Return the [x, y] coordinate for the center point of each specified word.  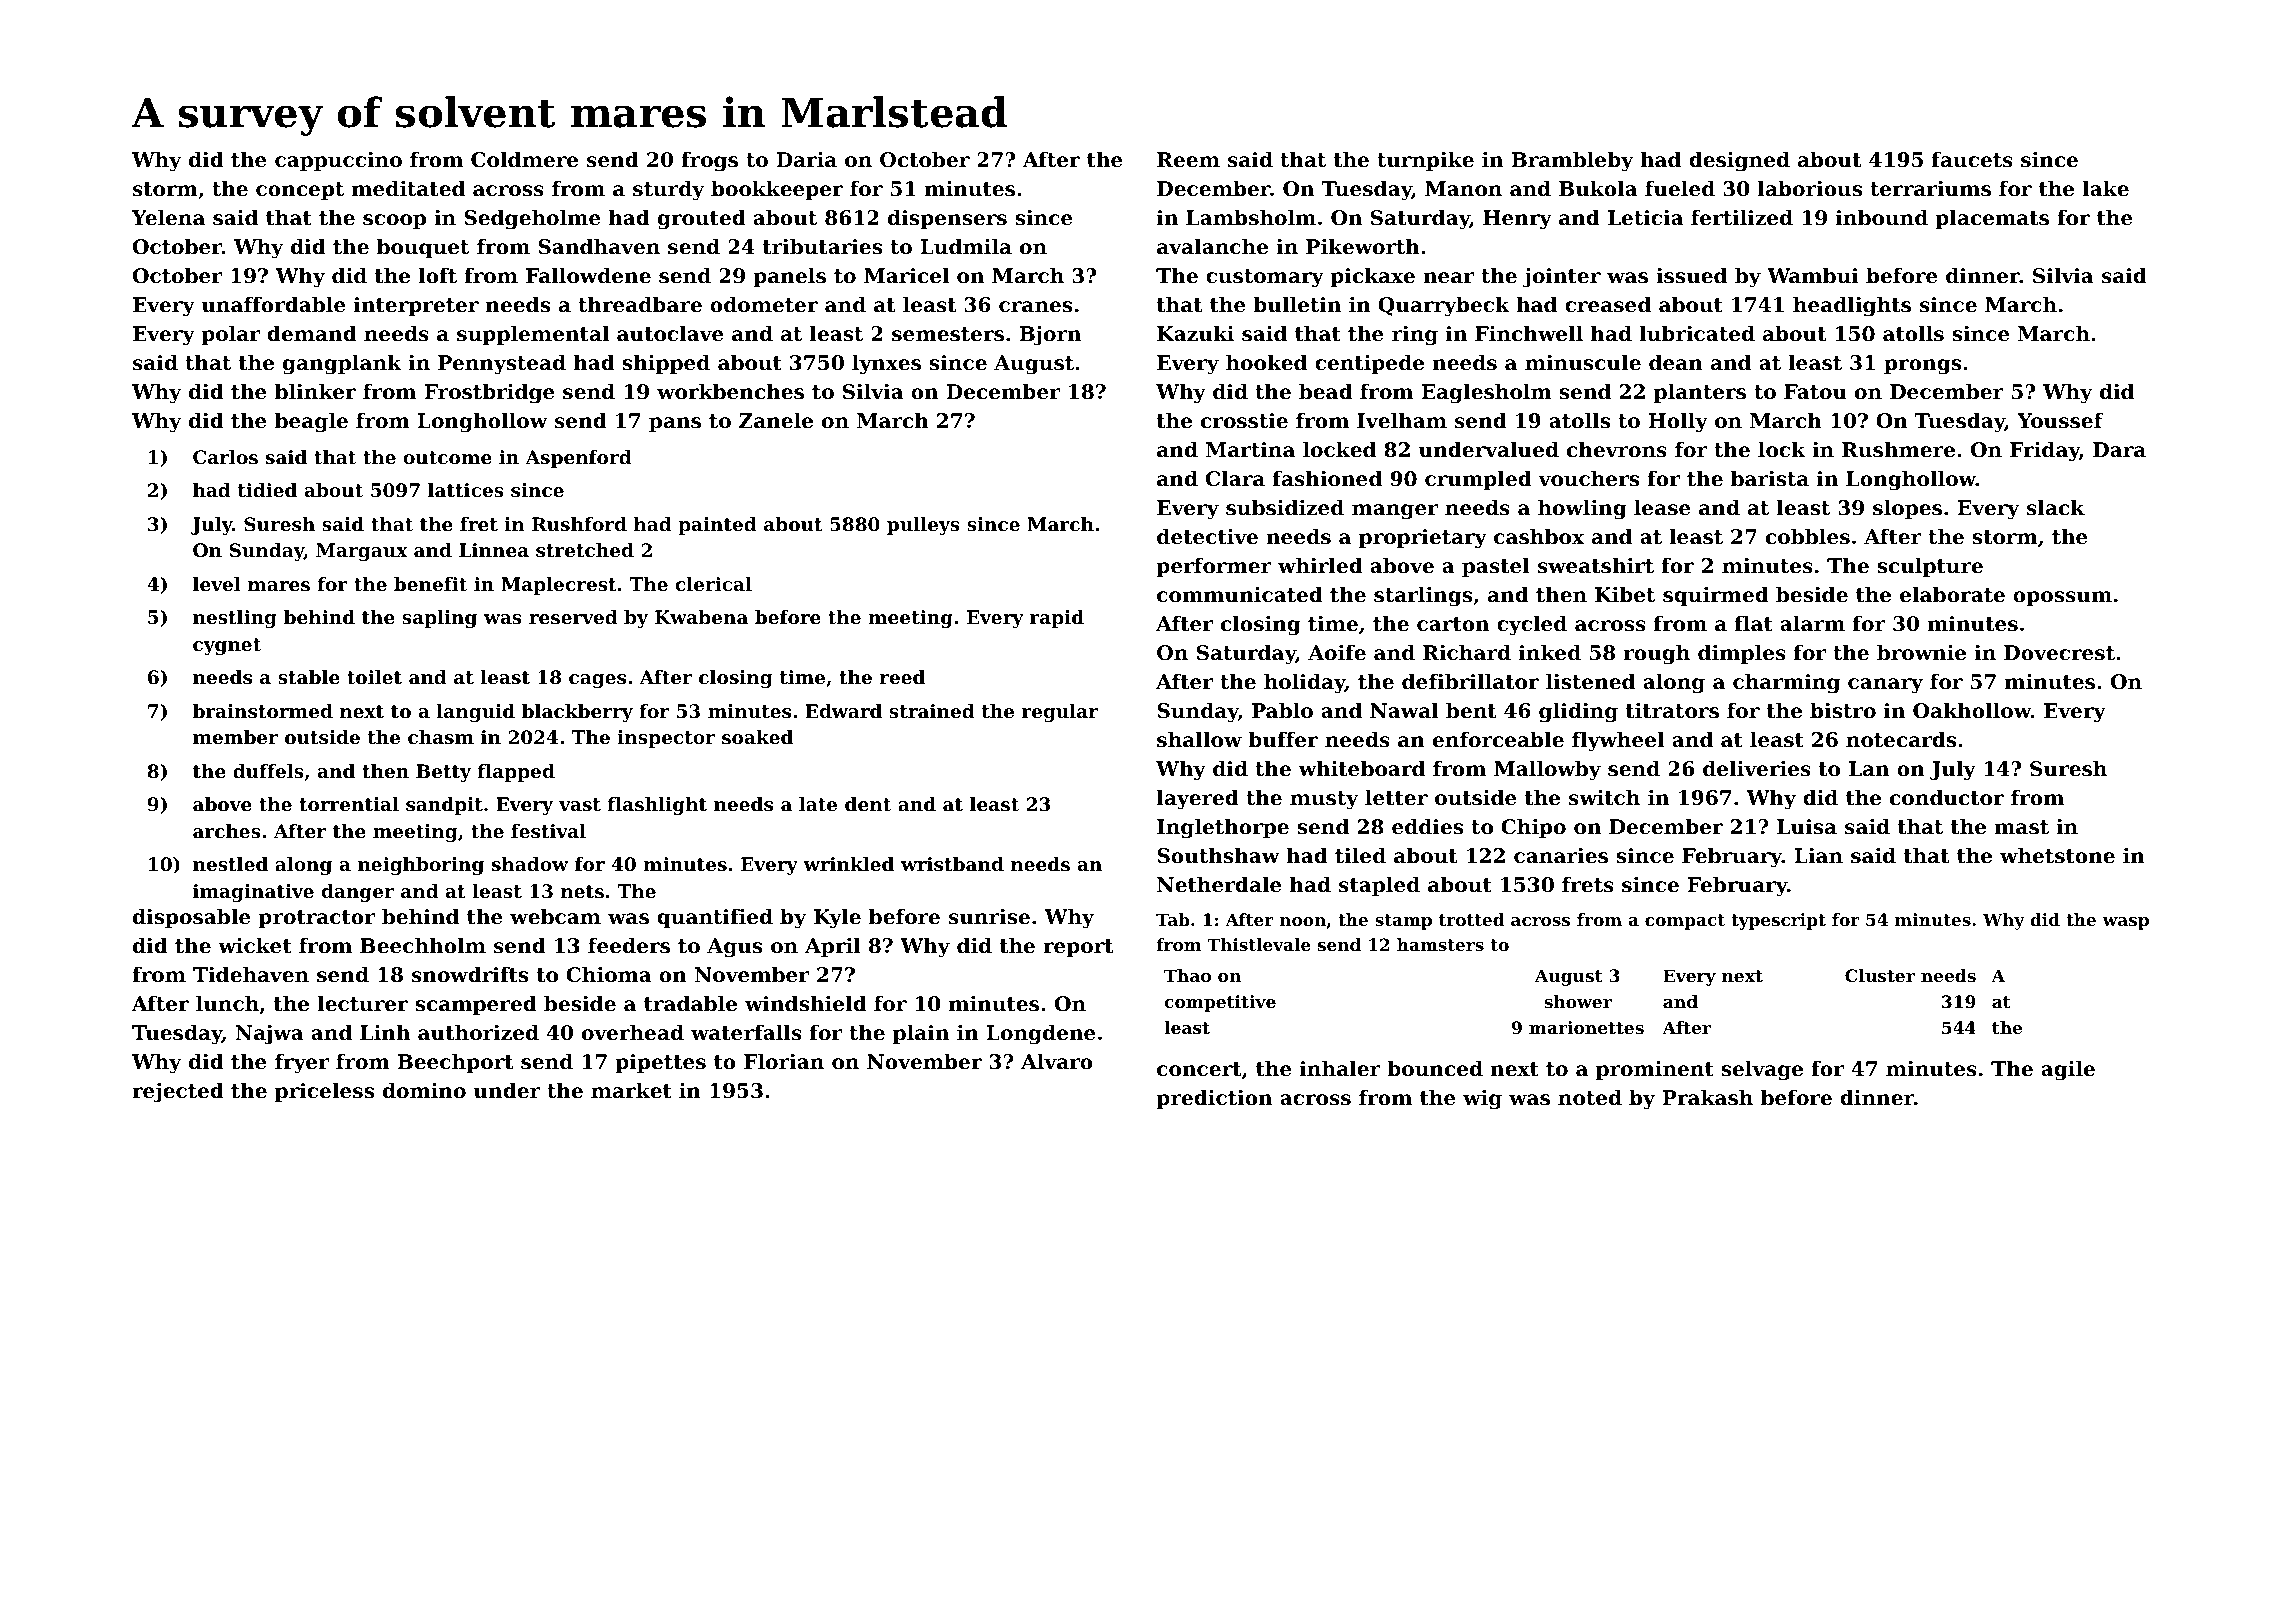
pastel [1496, 567]
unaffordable [274, 304]
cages [597, 681]
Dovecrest [2059, 653]
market [631, 1090]
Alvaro [1057, 1061]
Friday [2045, 451]
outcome [448, 457]
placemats [1992, 219]
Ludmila [966, 246]
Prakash [1707, 1097]
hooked [1266, 362]
